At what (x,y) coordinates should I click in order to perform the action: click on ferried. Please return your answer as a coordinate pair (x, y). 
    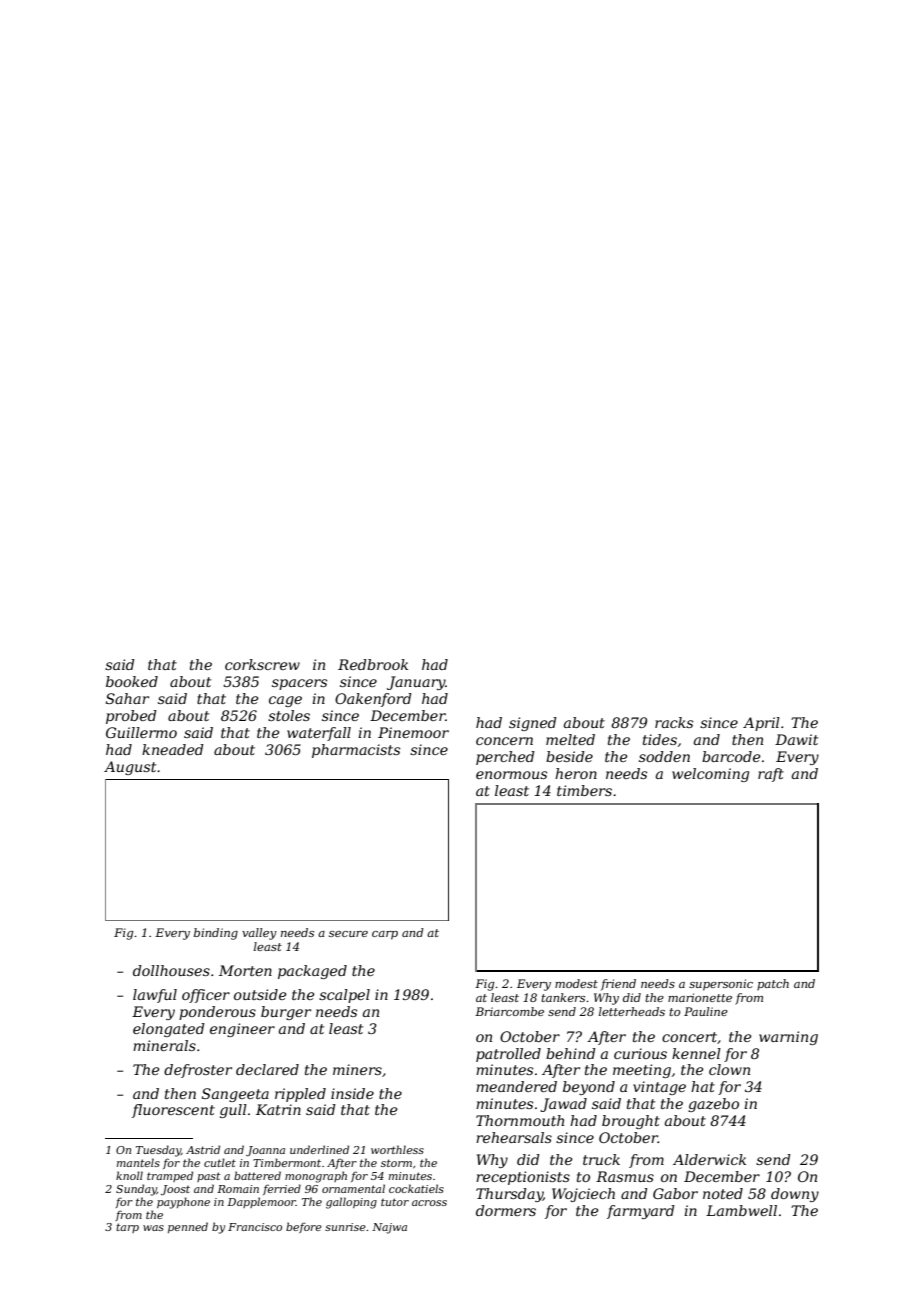
    Looking at the image, I should click on (282, 1189).
